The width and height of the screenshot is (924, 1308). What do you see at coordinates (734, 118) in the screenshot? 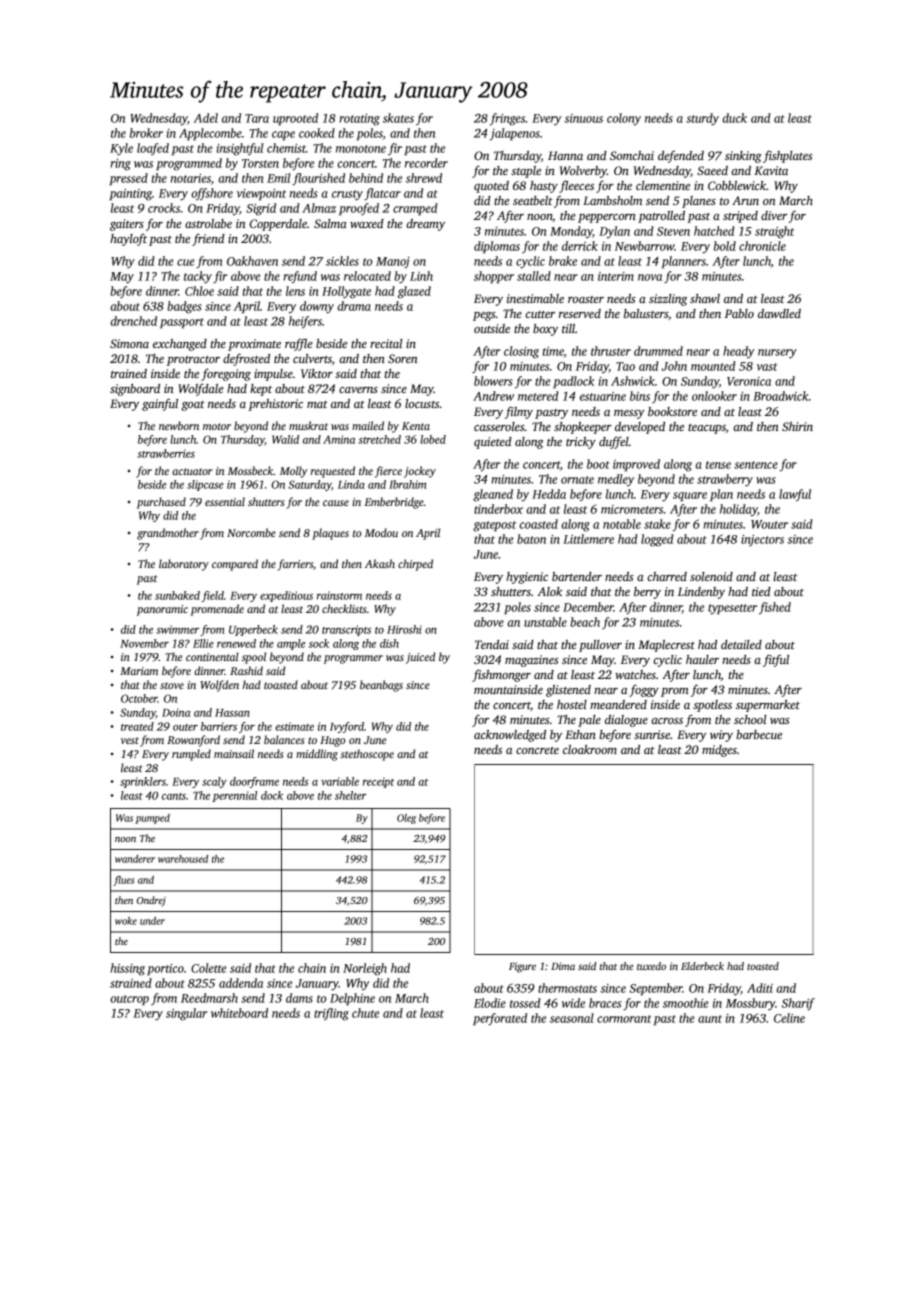
I see `duck` at bounding box center [734, 118].
